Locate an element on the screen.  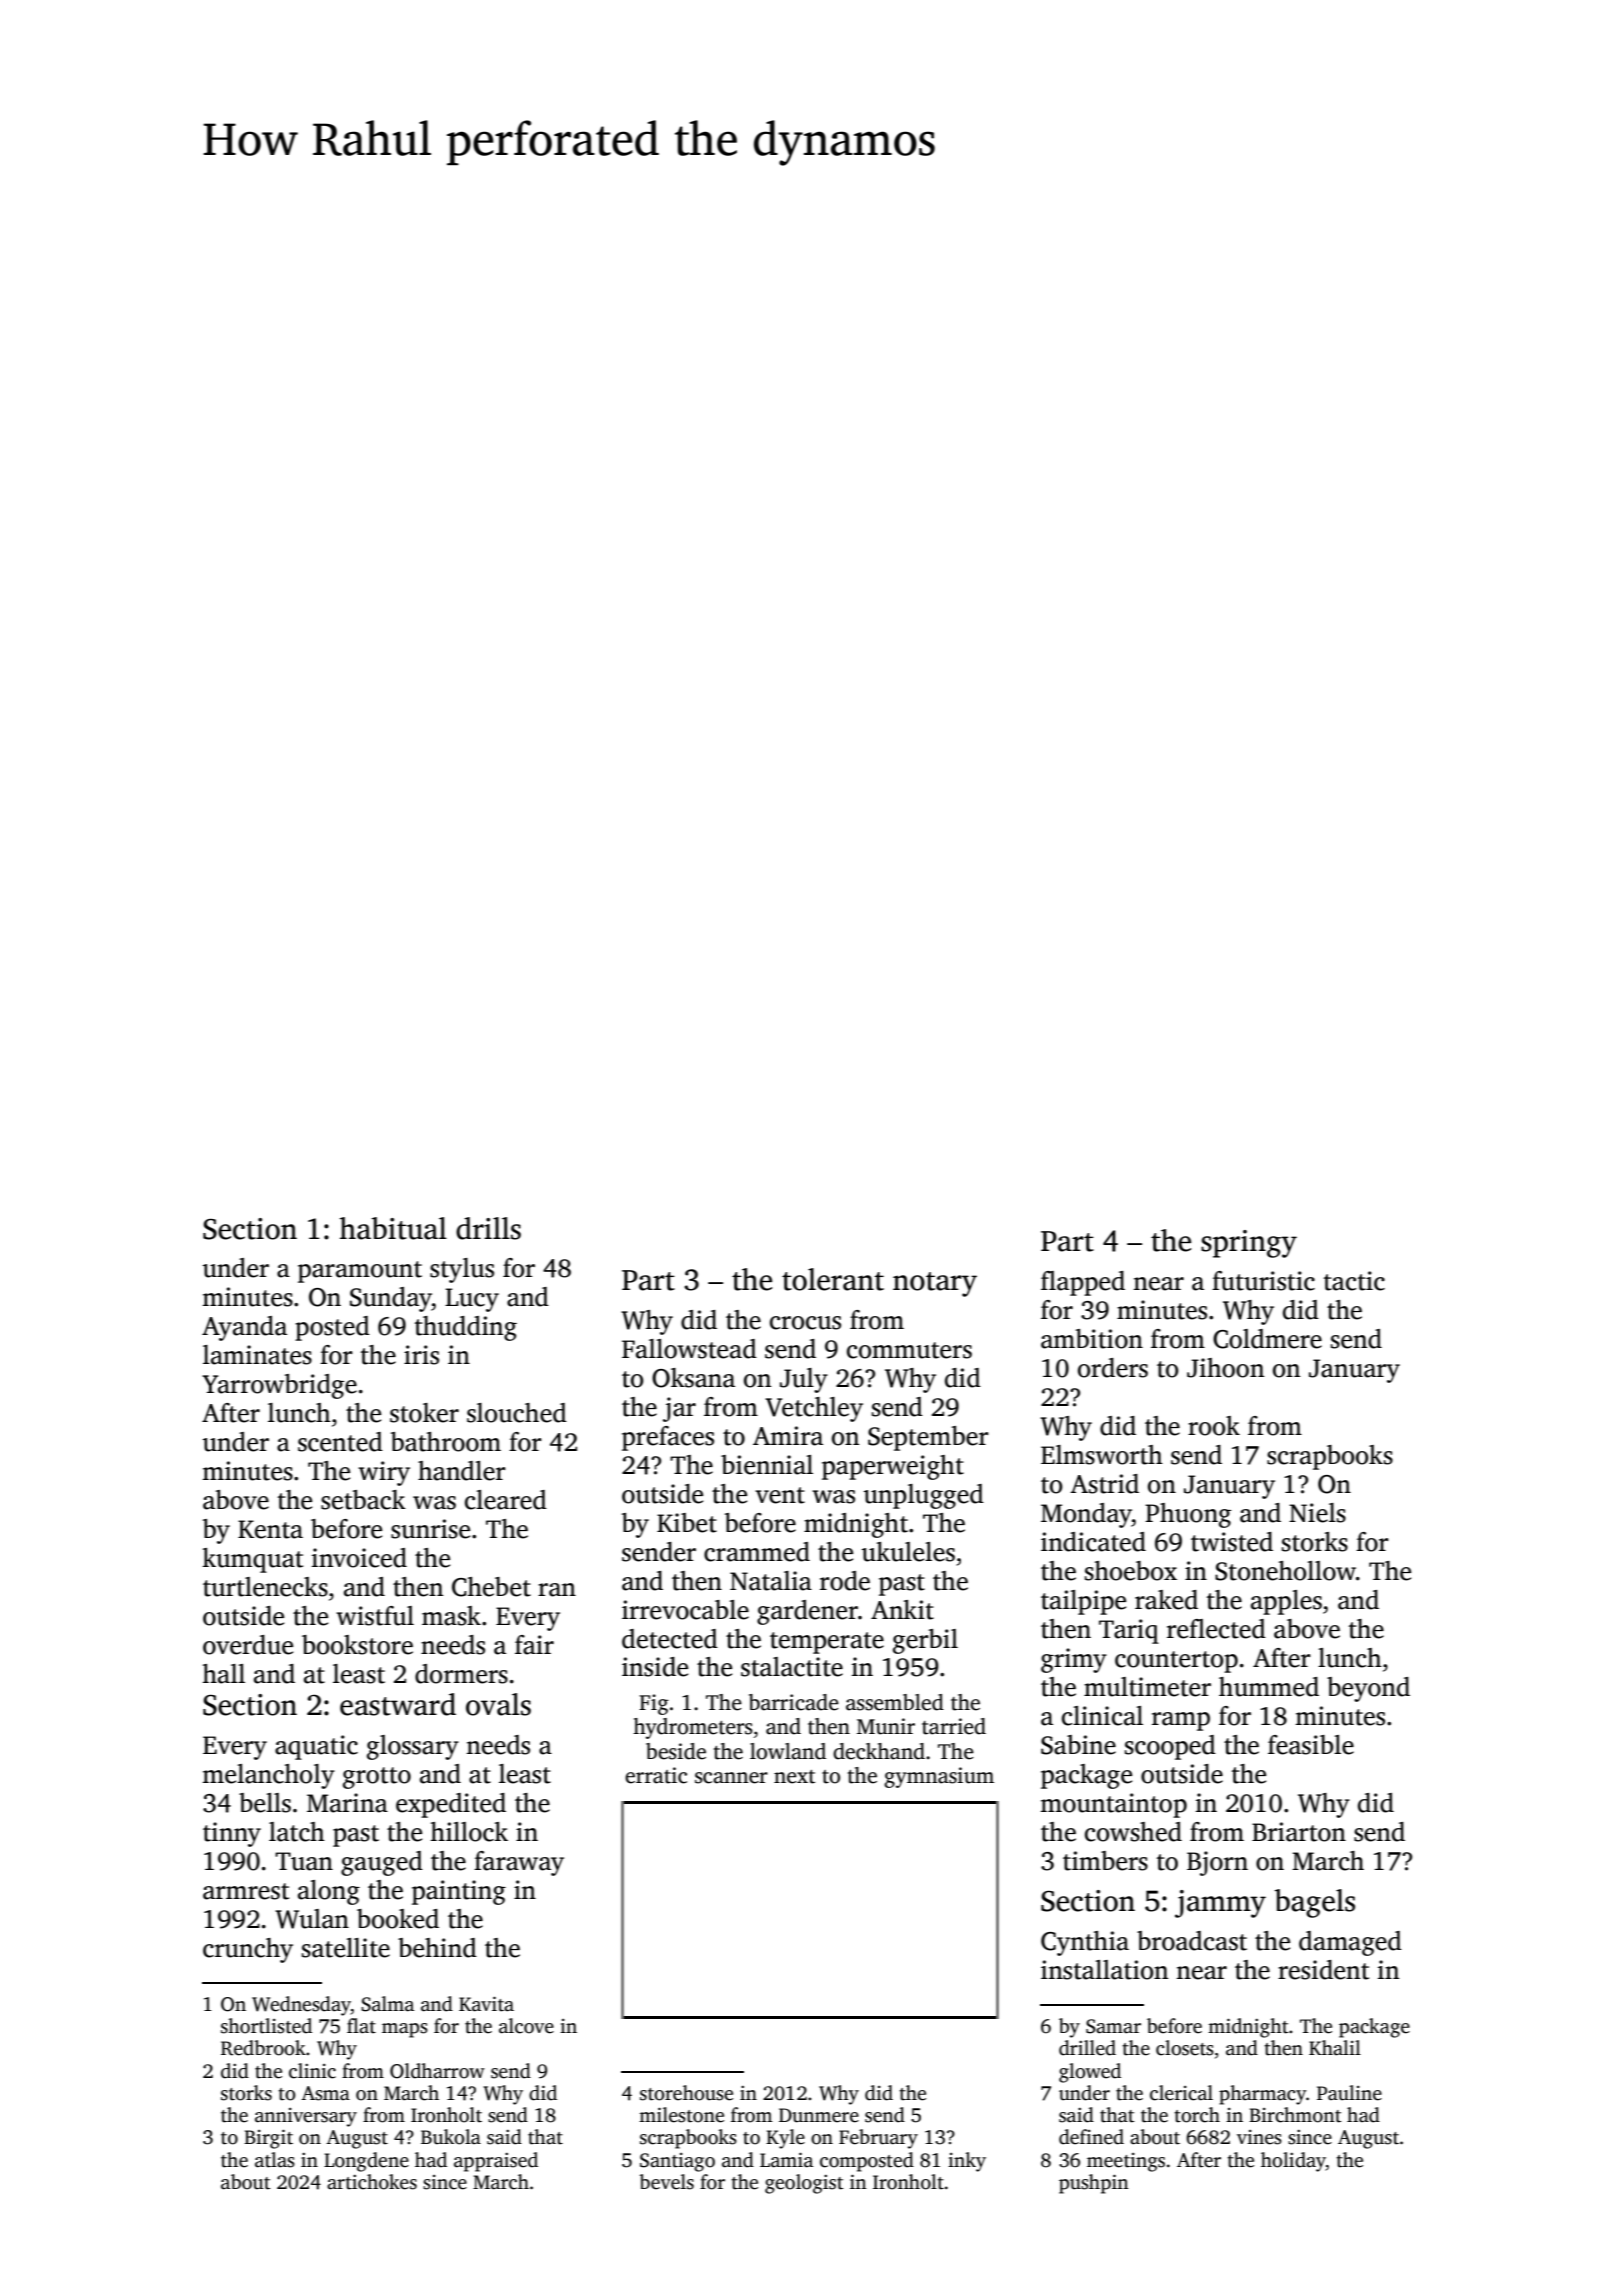
artichokes is located at coordinates (372, 2182).
